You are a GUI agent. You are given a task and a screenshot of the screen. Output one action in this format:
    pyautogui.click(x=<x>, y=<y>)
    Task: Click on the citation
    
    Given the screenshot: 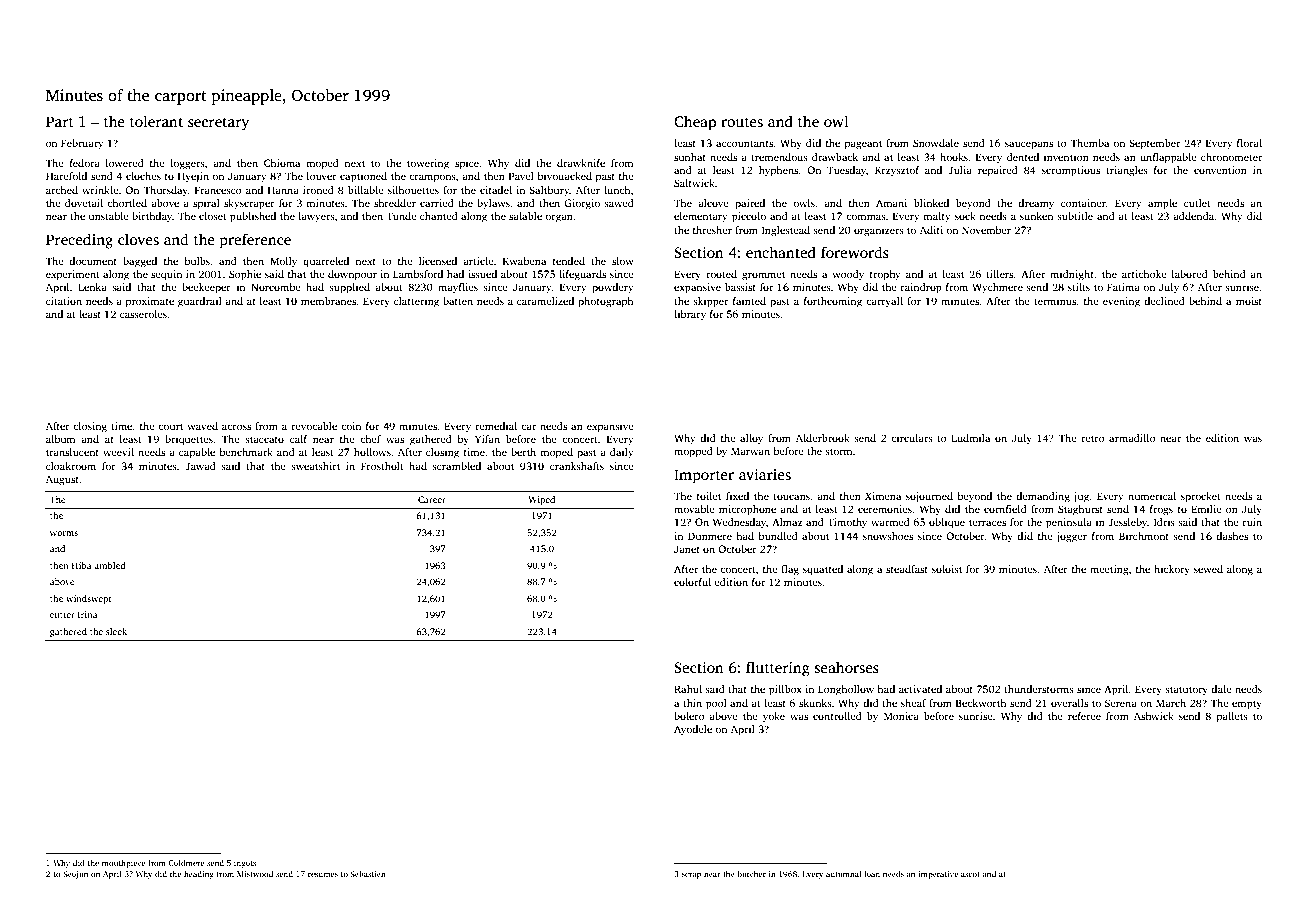 What is the action you would take?
    pyautogui.click(x=64, y=301)
